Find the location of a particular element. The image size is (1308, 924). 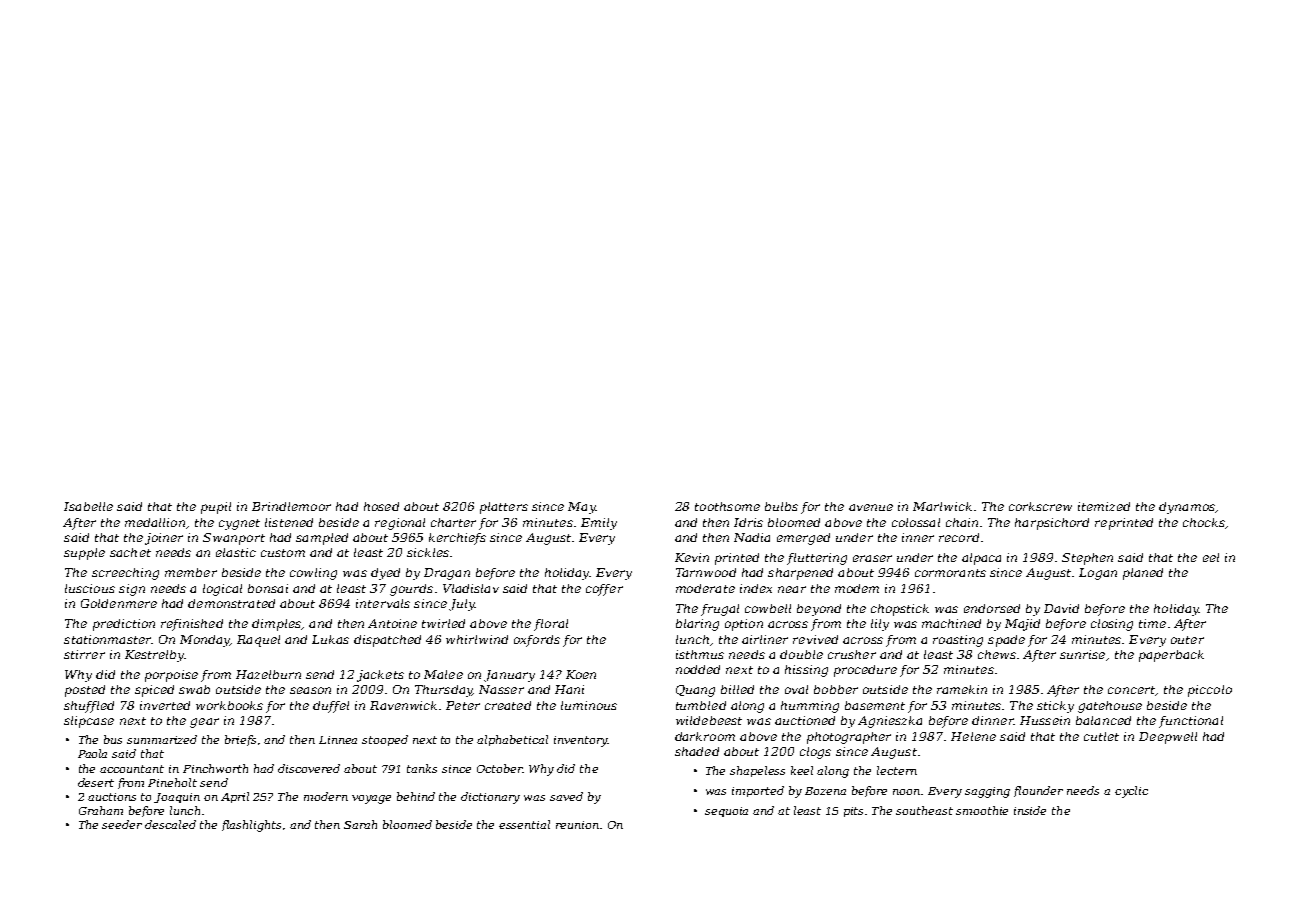

desert is located at coordinates (96, 782).
